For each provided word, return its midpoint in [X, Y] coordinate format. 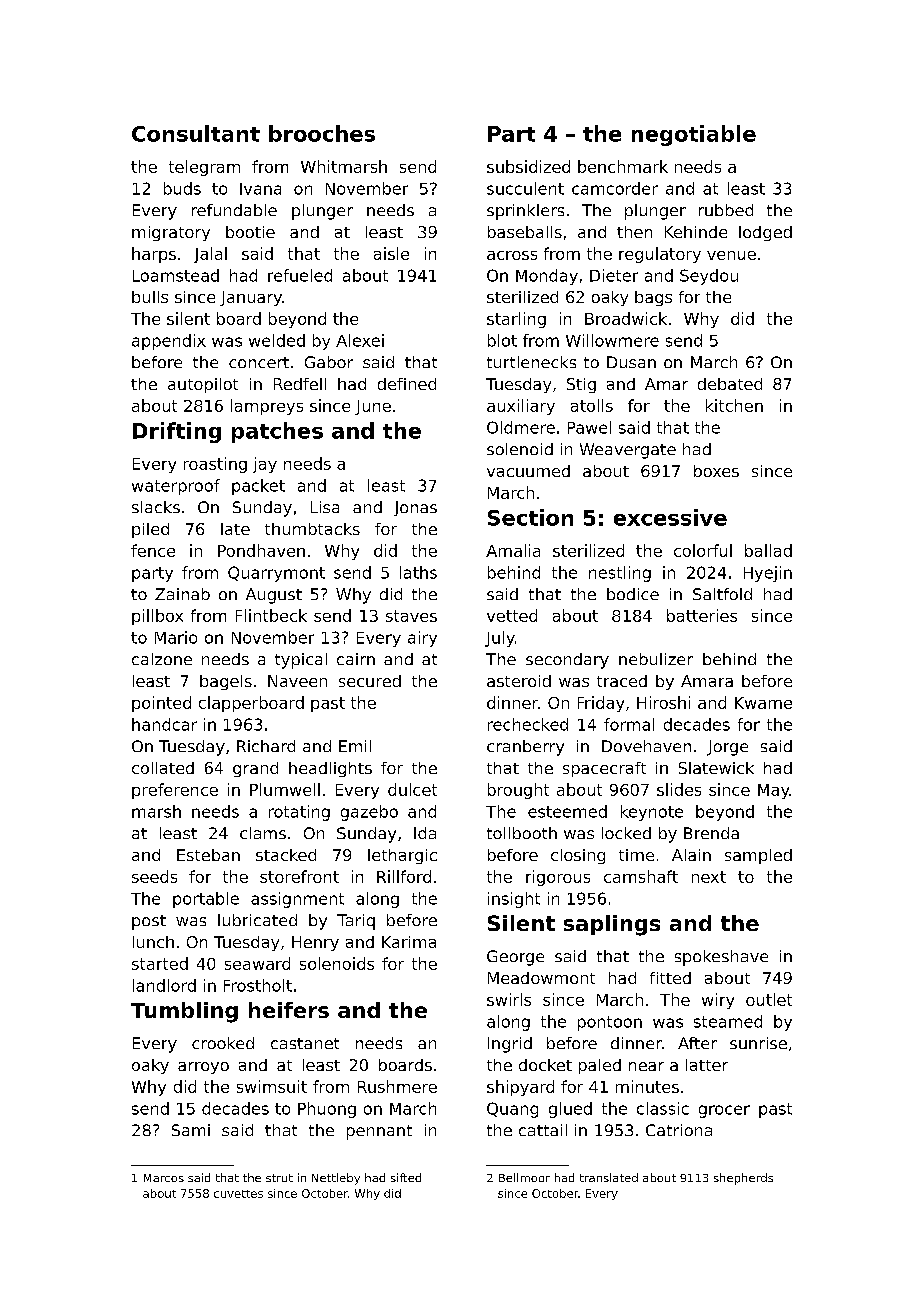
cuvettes [238, 1194]
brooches [322, 133]
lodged [765, 233]
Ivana [260, 189]
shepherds [743, 1179]
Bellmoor [524, 1177]
